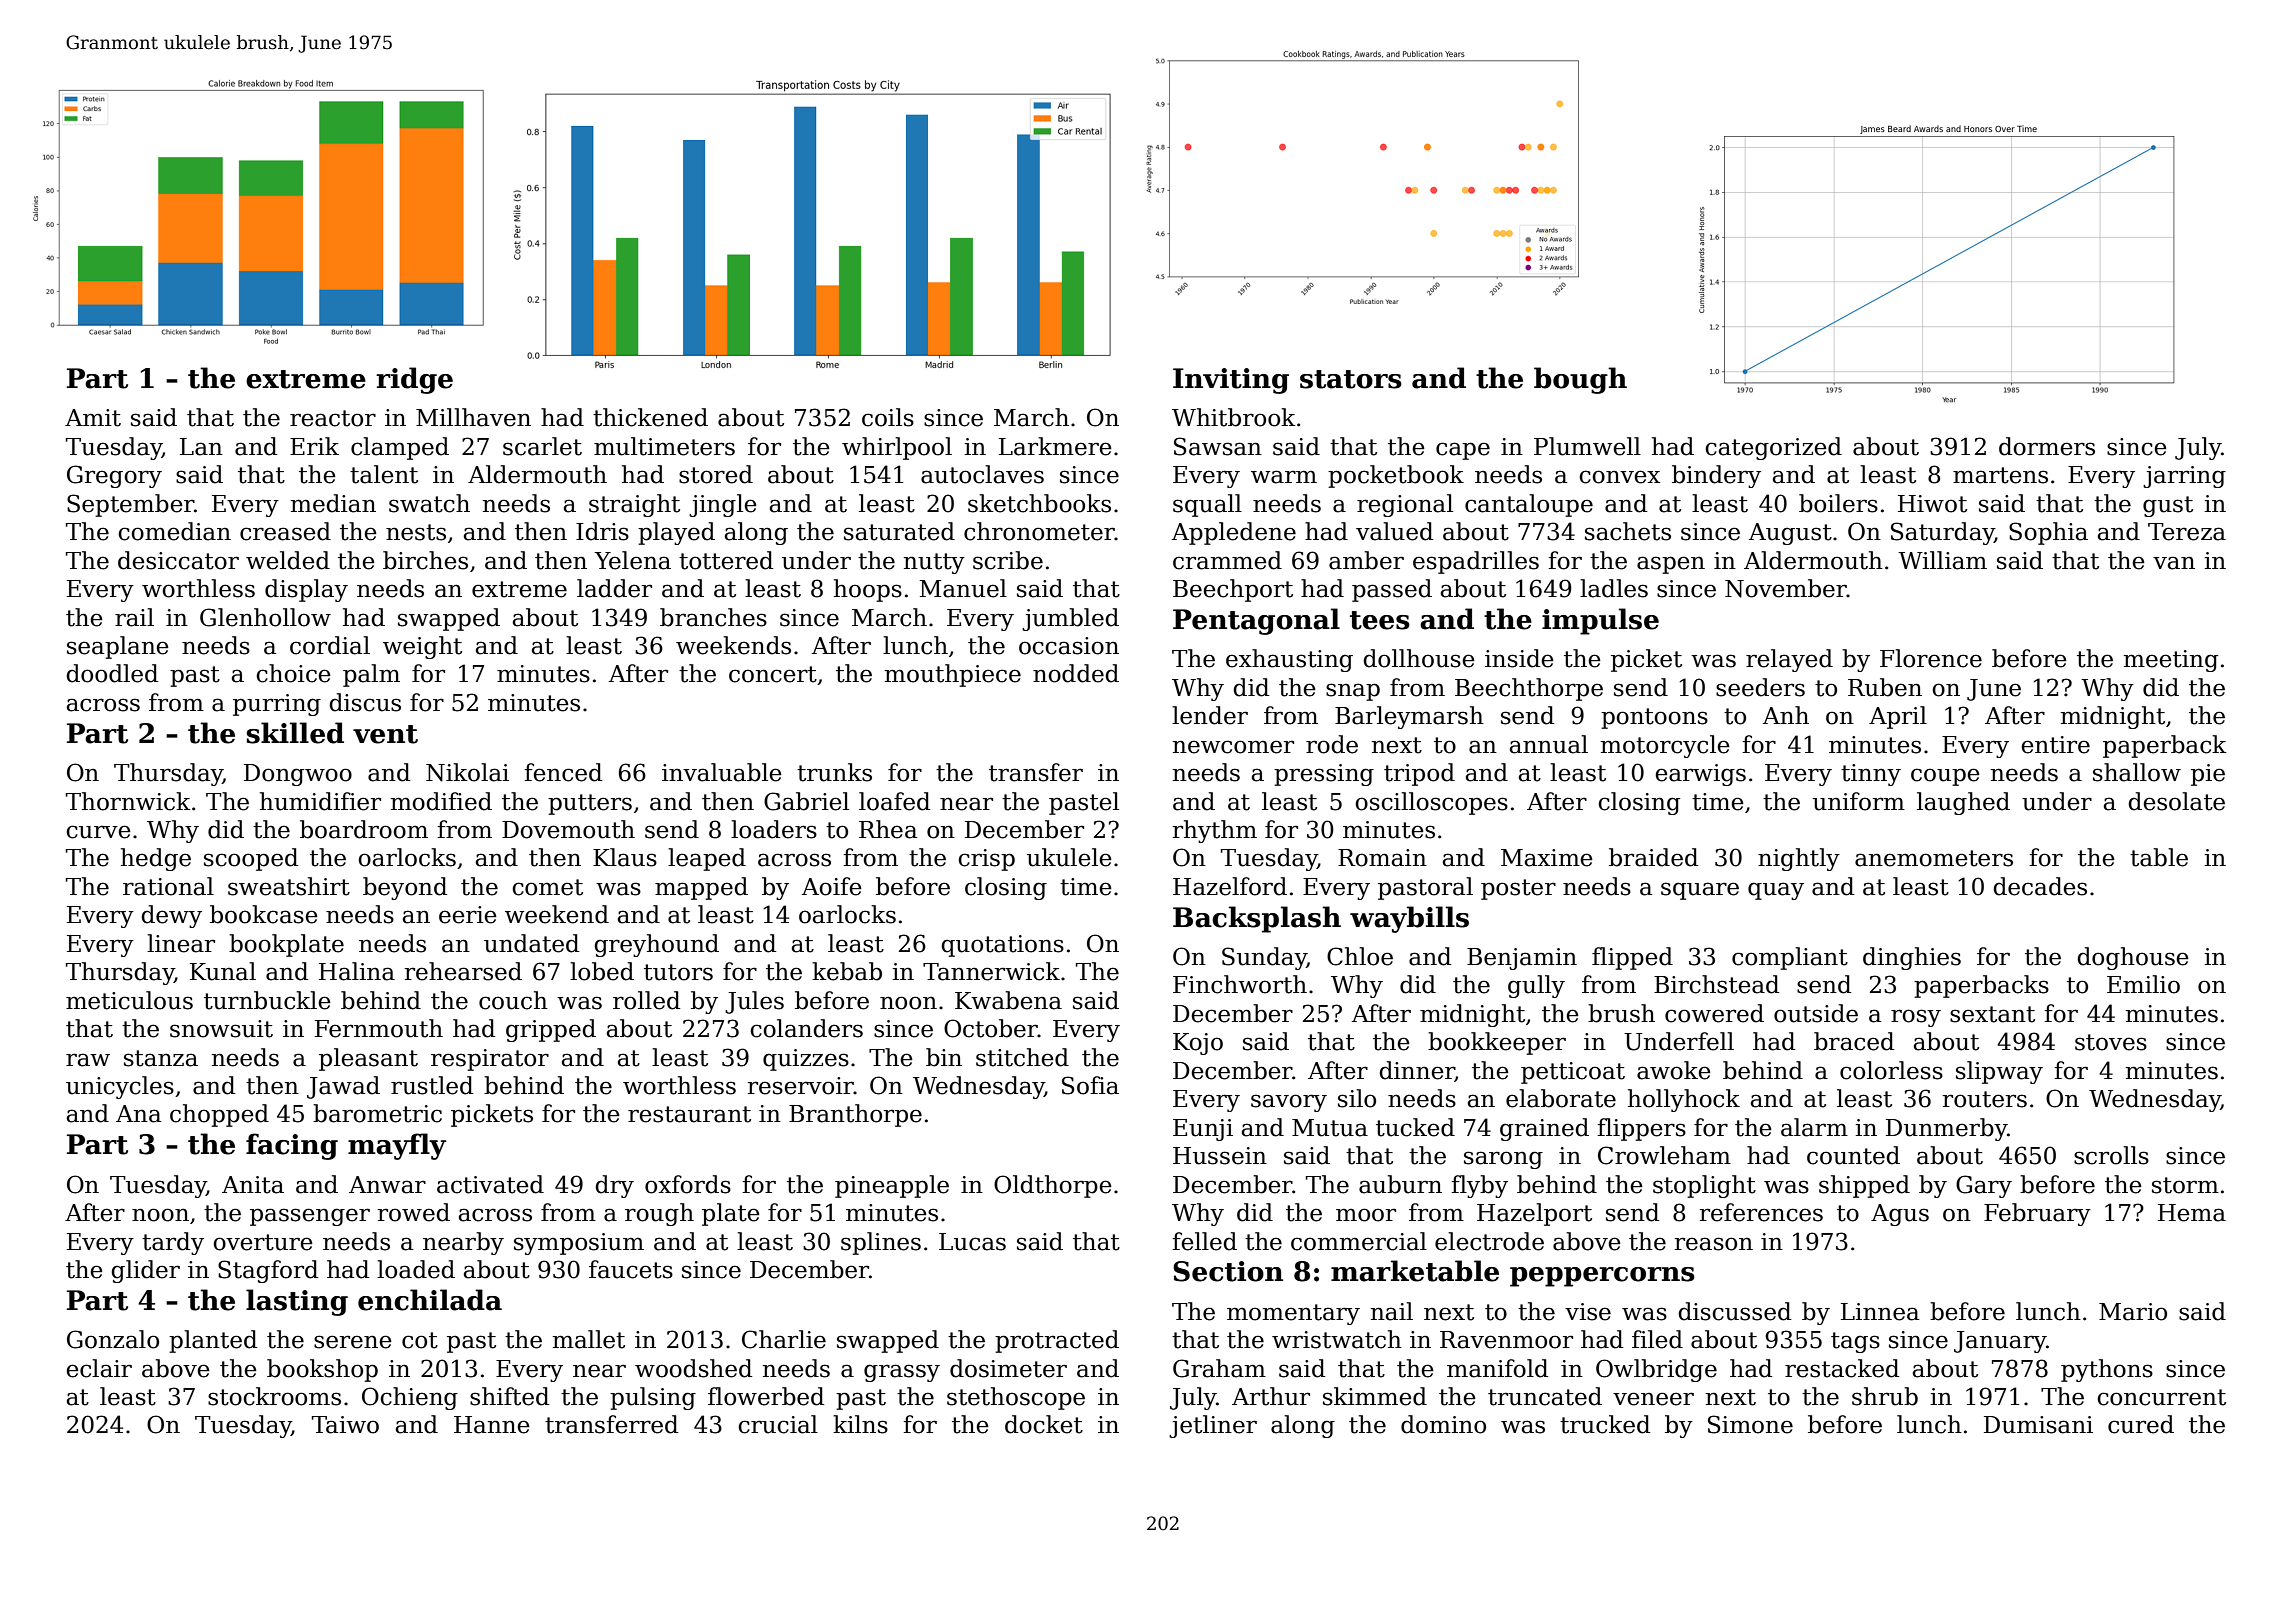  What do you see at coordinates (801, 1086) in the screenshot?
I see `reservoir` at bounding box center [801, 1086].
